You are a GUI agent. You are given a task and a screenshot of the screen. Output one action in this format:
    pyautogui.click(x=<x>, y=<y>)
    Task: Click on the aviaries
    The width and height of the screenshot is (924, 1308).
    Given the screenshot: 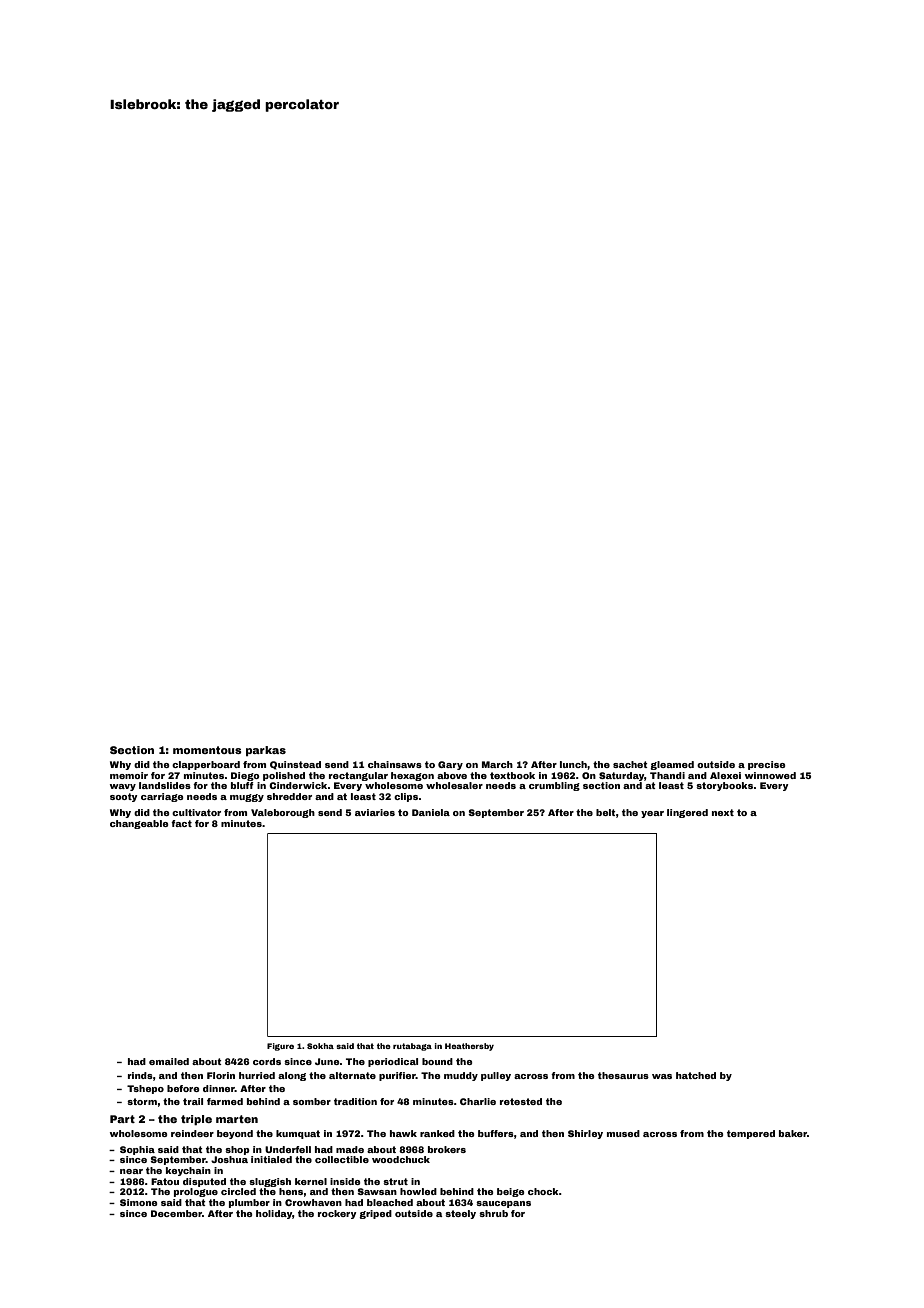 What is the action you would take?
    pyautogui.click(x=375, y=812)
